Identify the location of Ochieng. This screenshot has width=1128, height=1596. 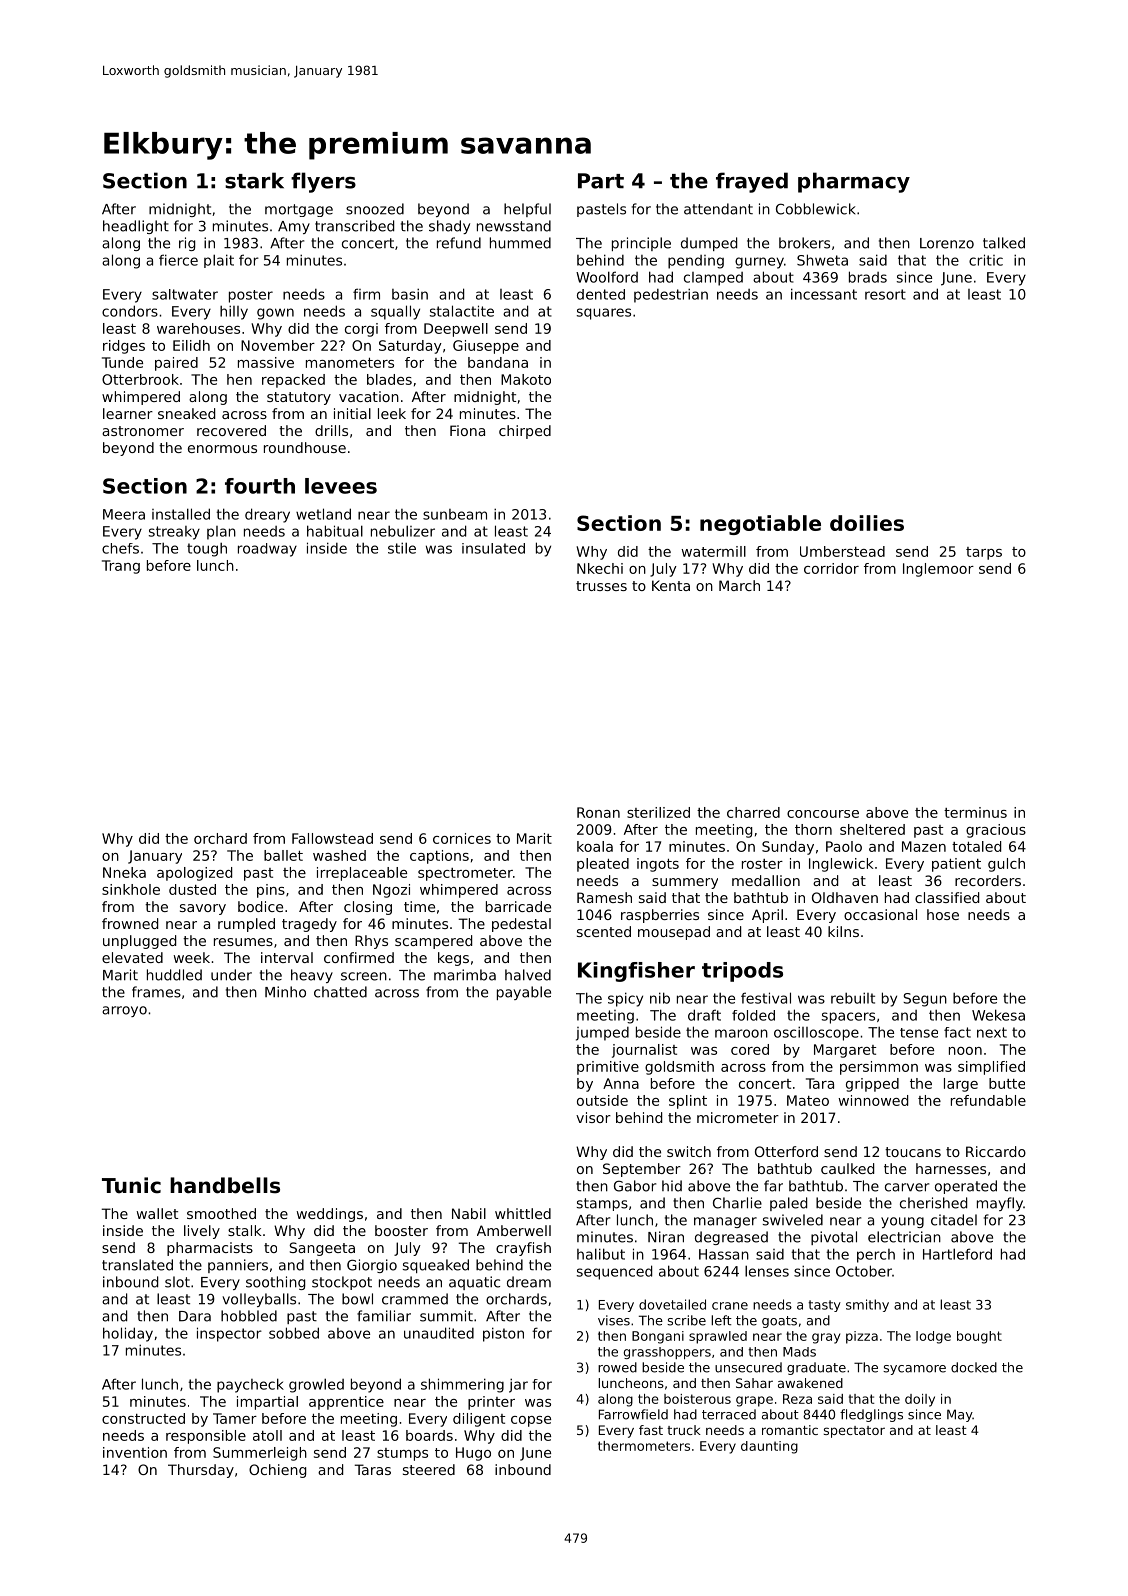
(277, 1471).
